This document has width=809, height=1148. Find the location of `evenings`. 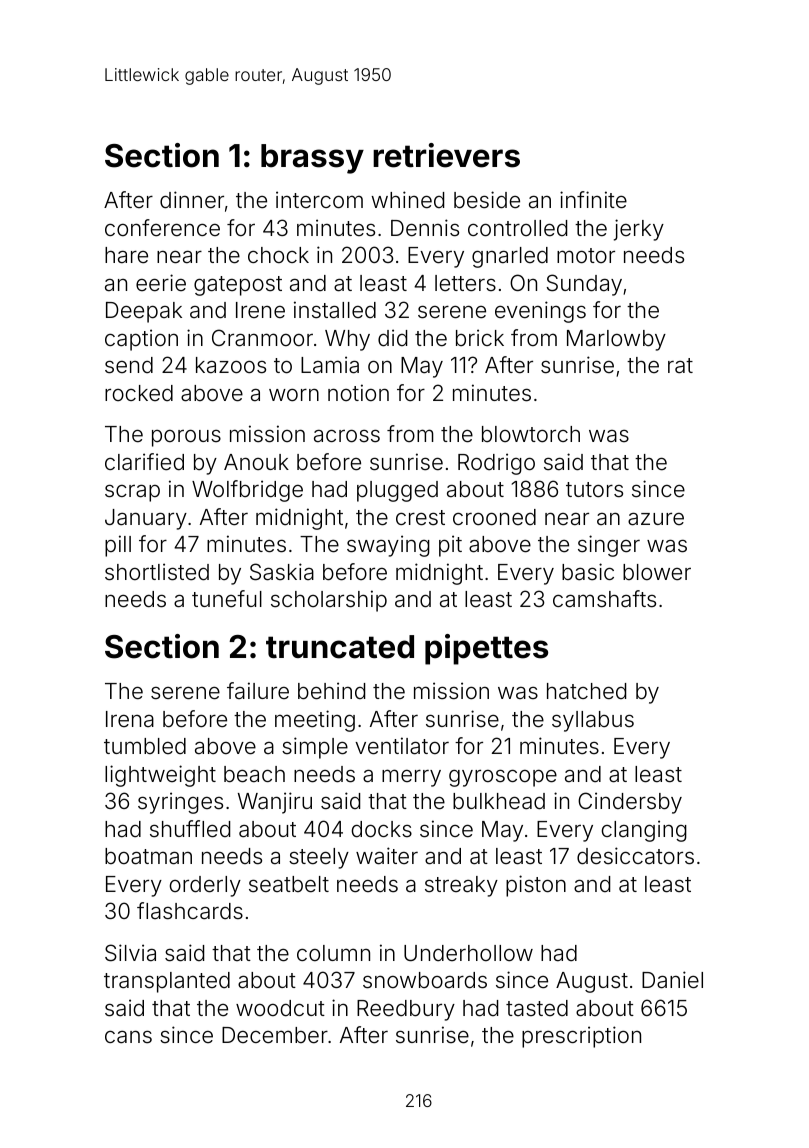

evenings is located at coordinates (540, 312).
